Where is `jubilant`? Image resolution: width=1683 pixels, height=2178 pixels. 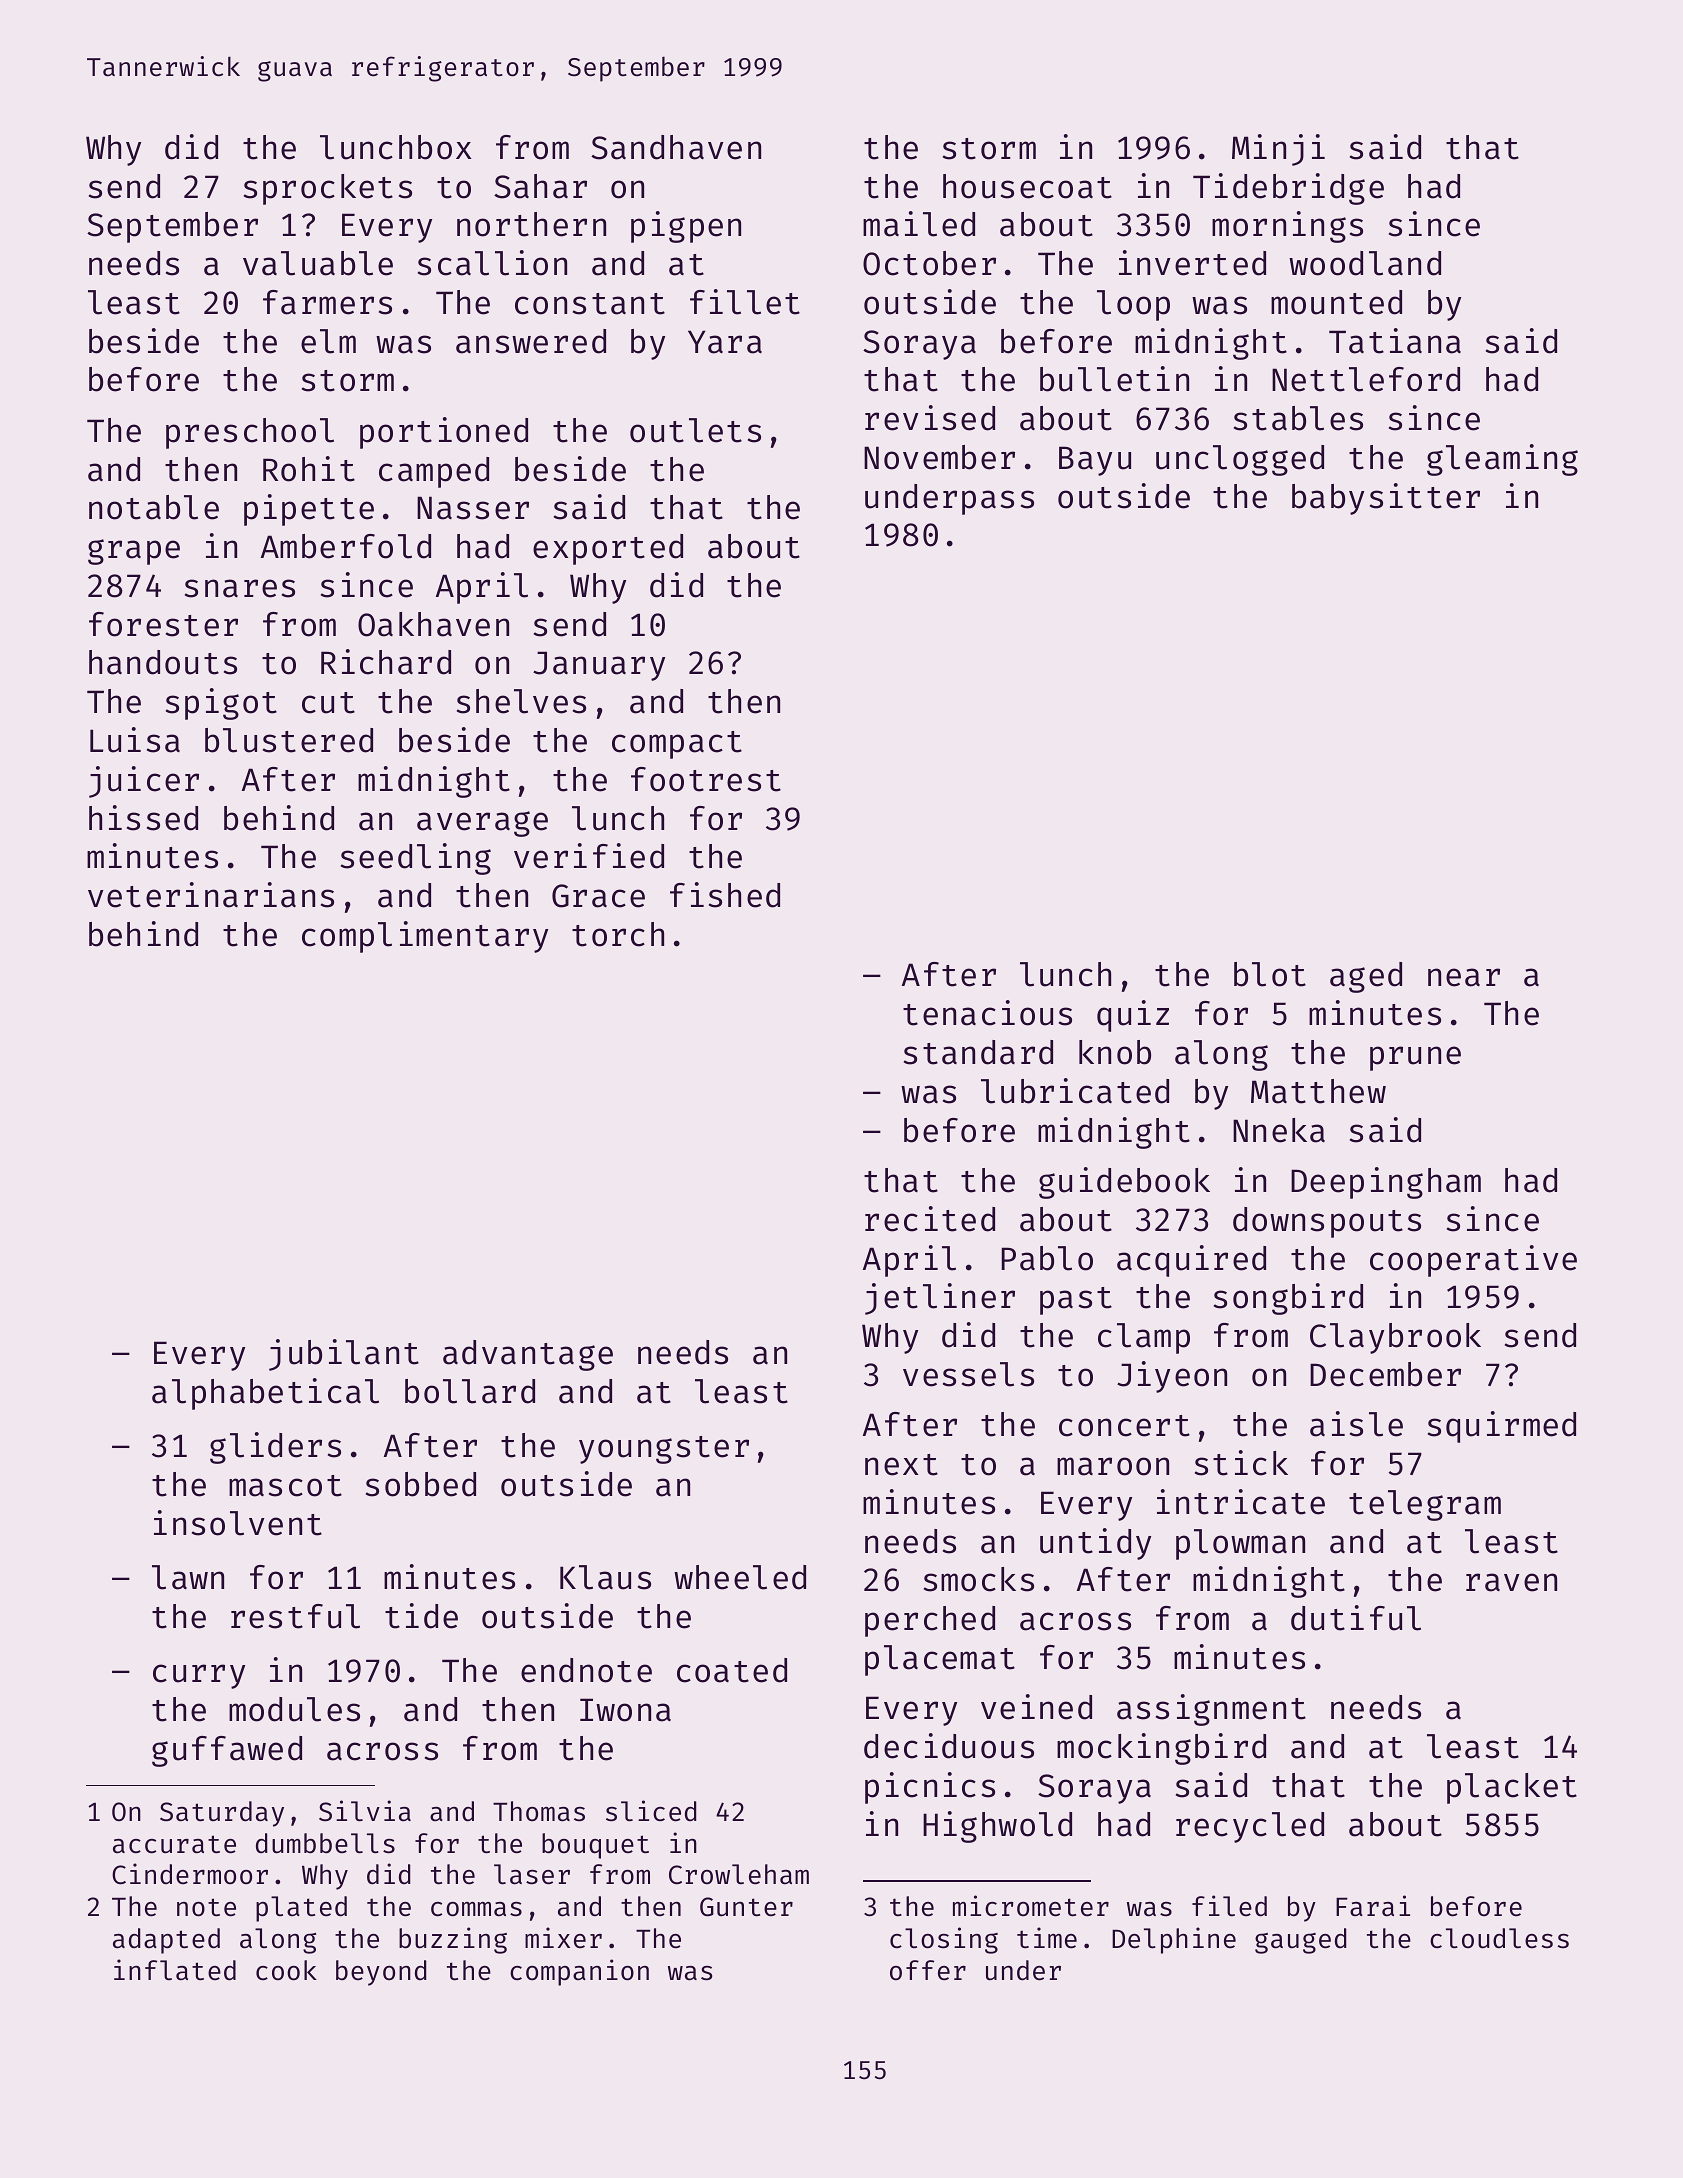 jubilant is located at coordinates (344, 1355).
